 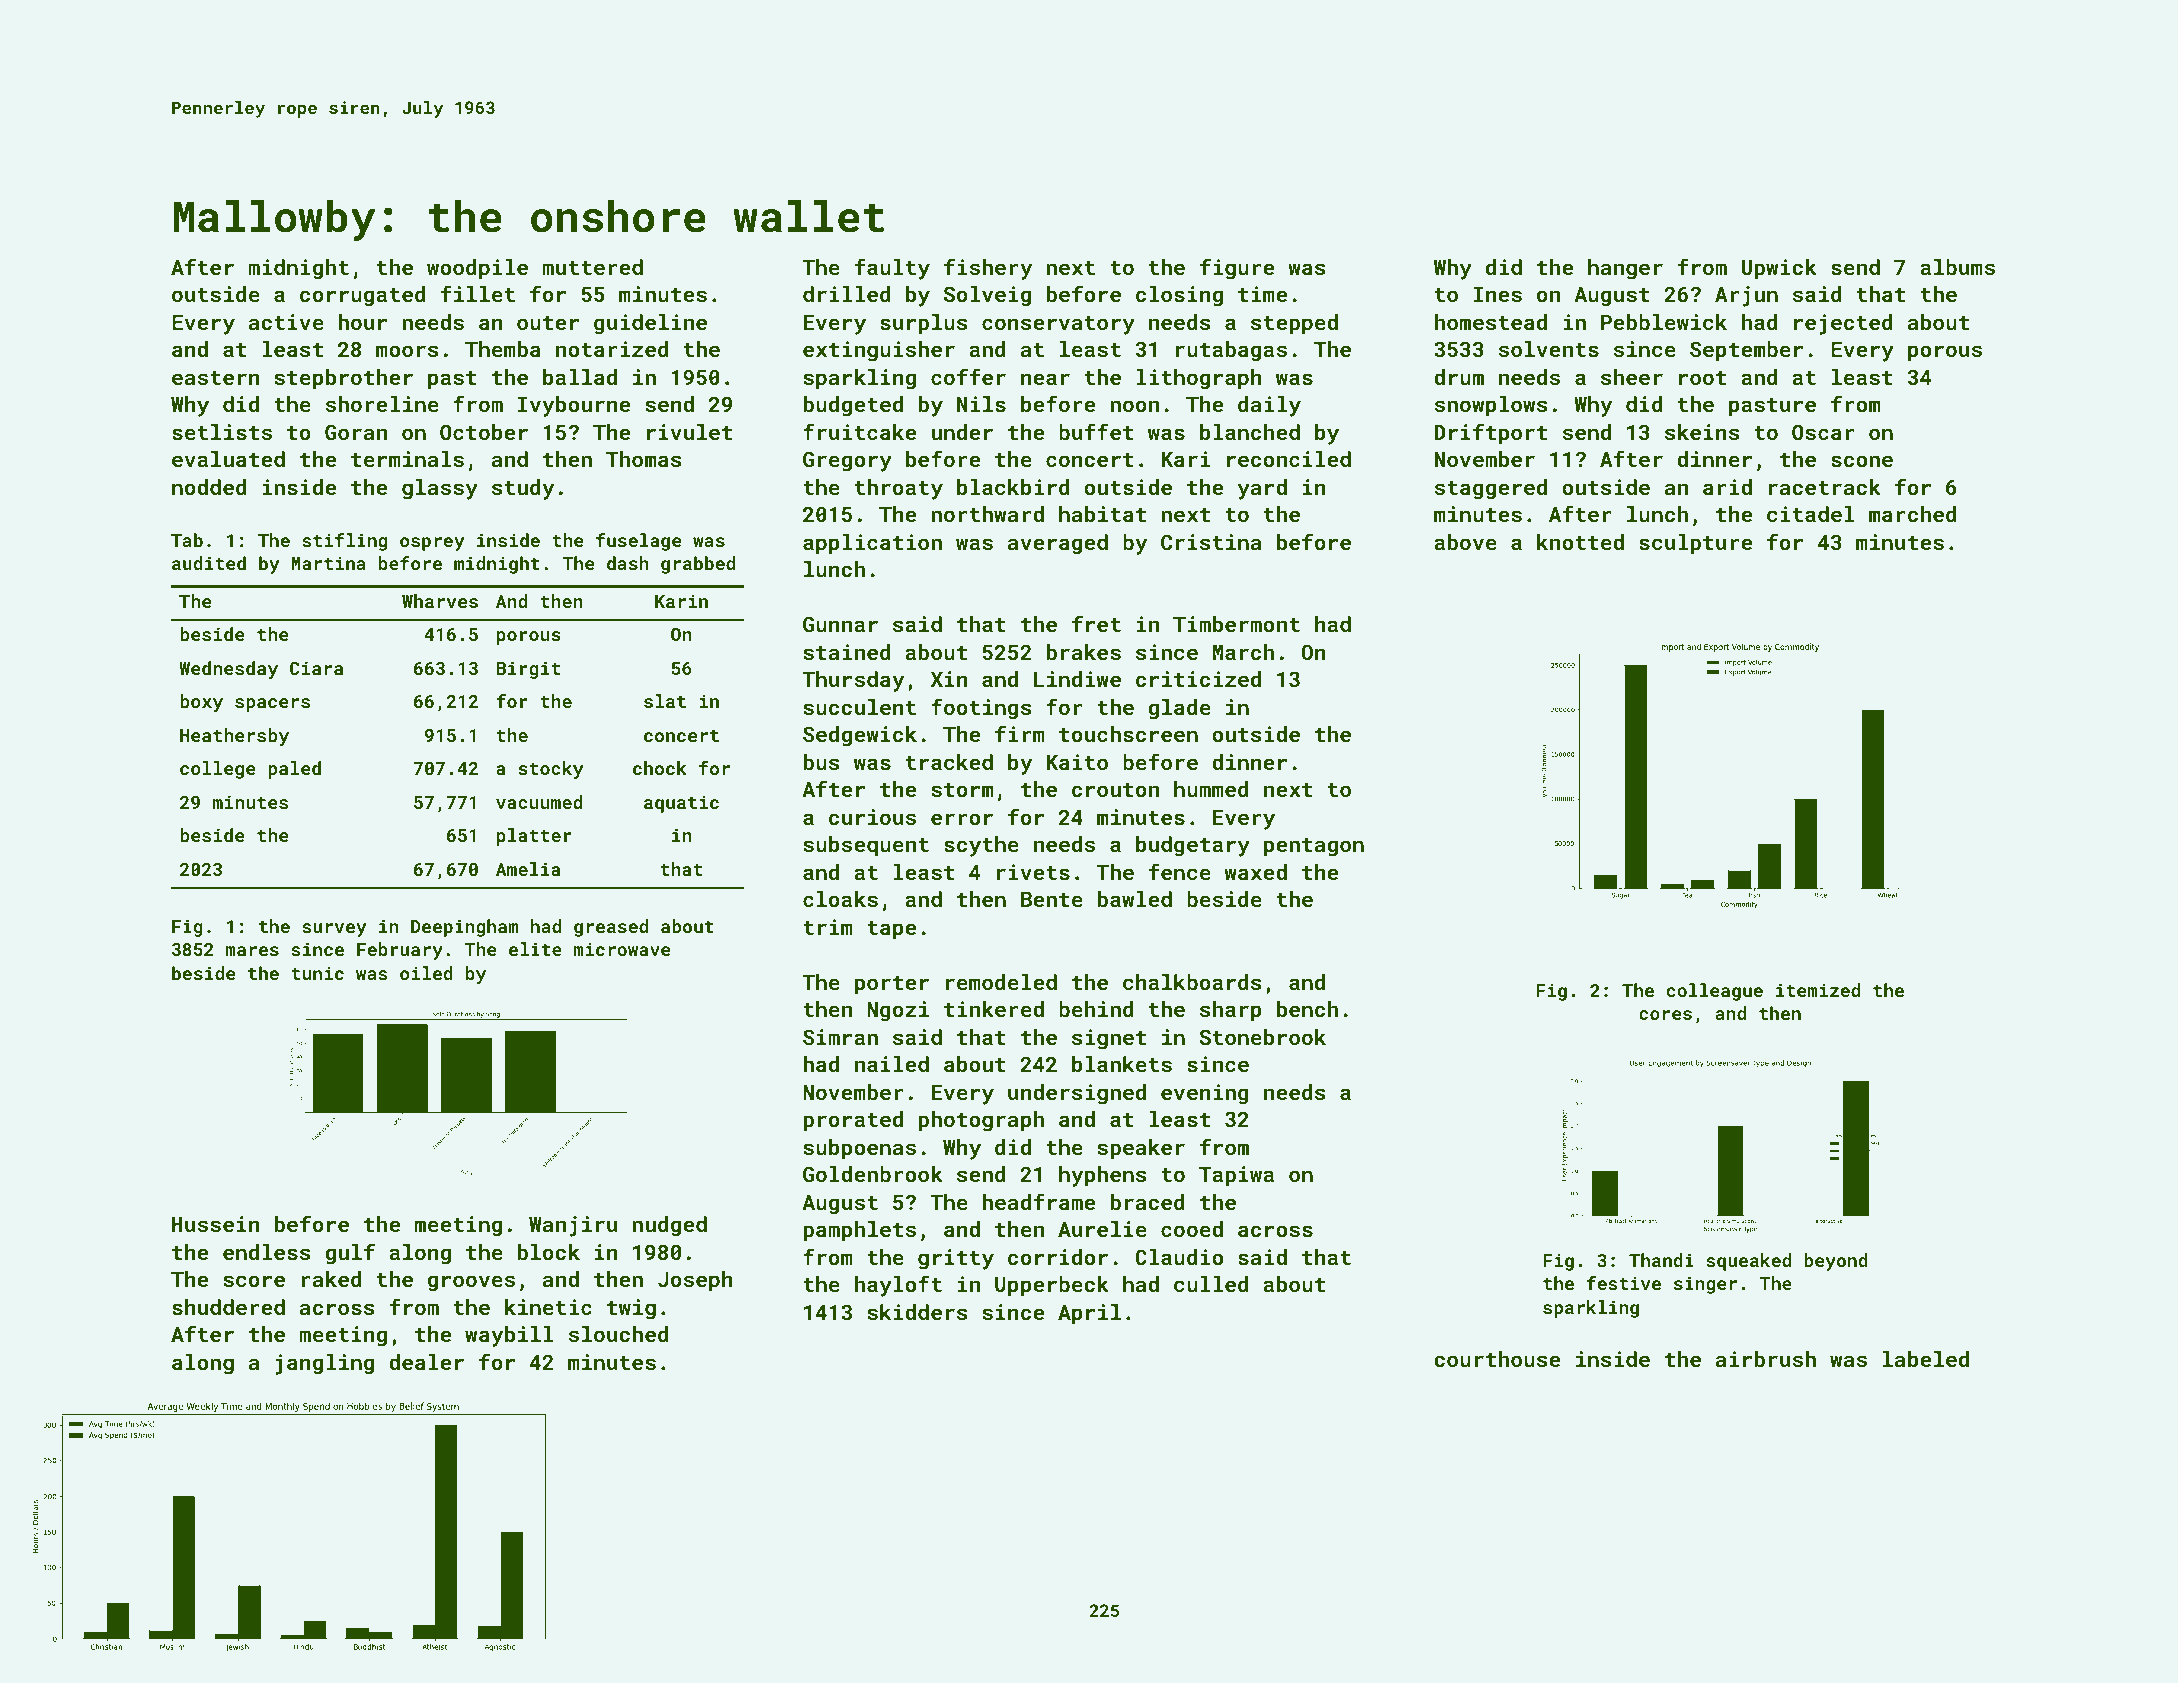 I want to click on staggered, so click(x=1491, y=489).
